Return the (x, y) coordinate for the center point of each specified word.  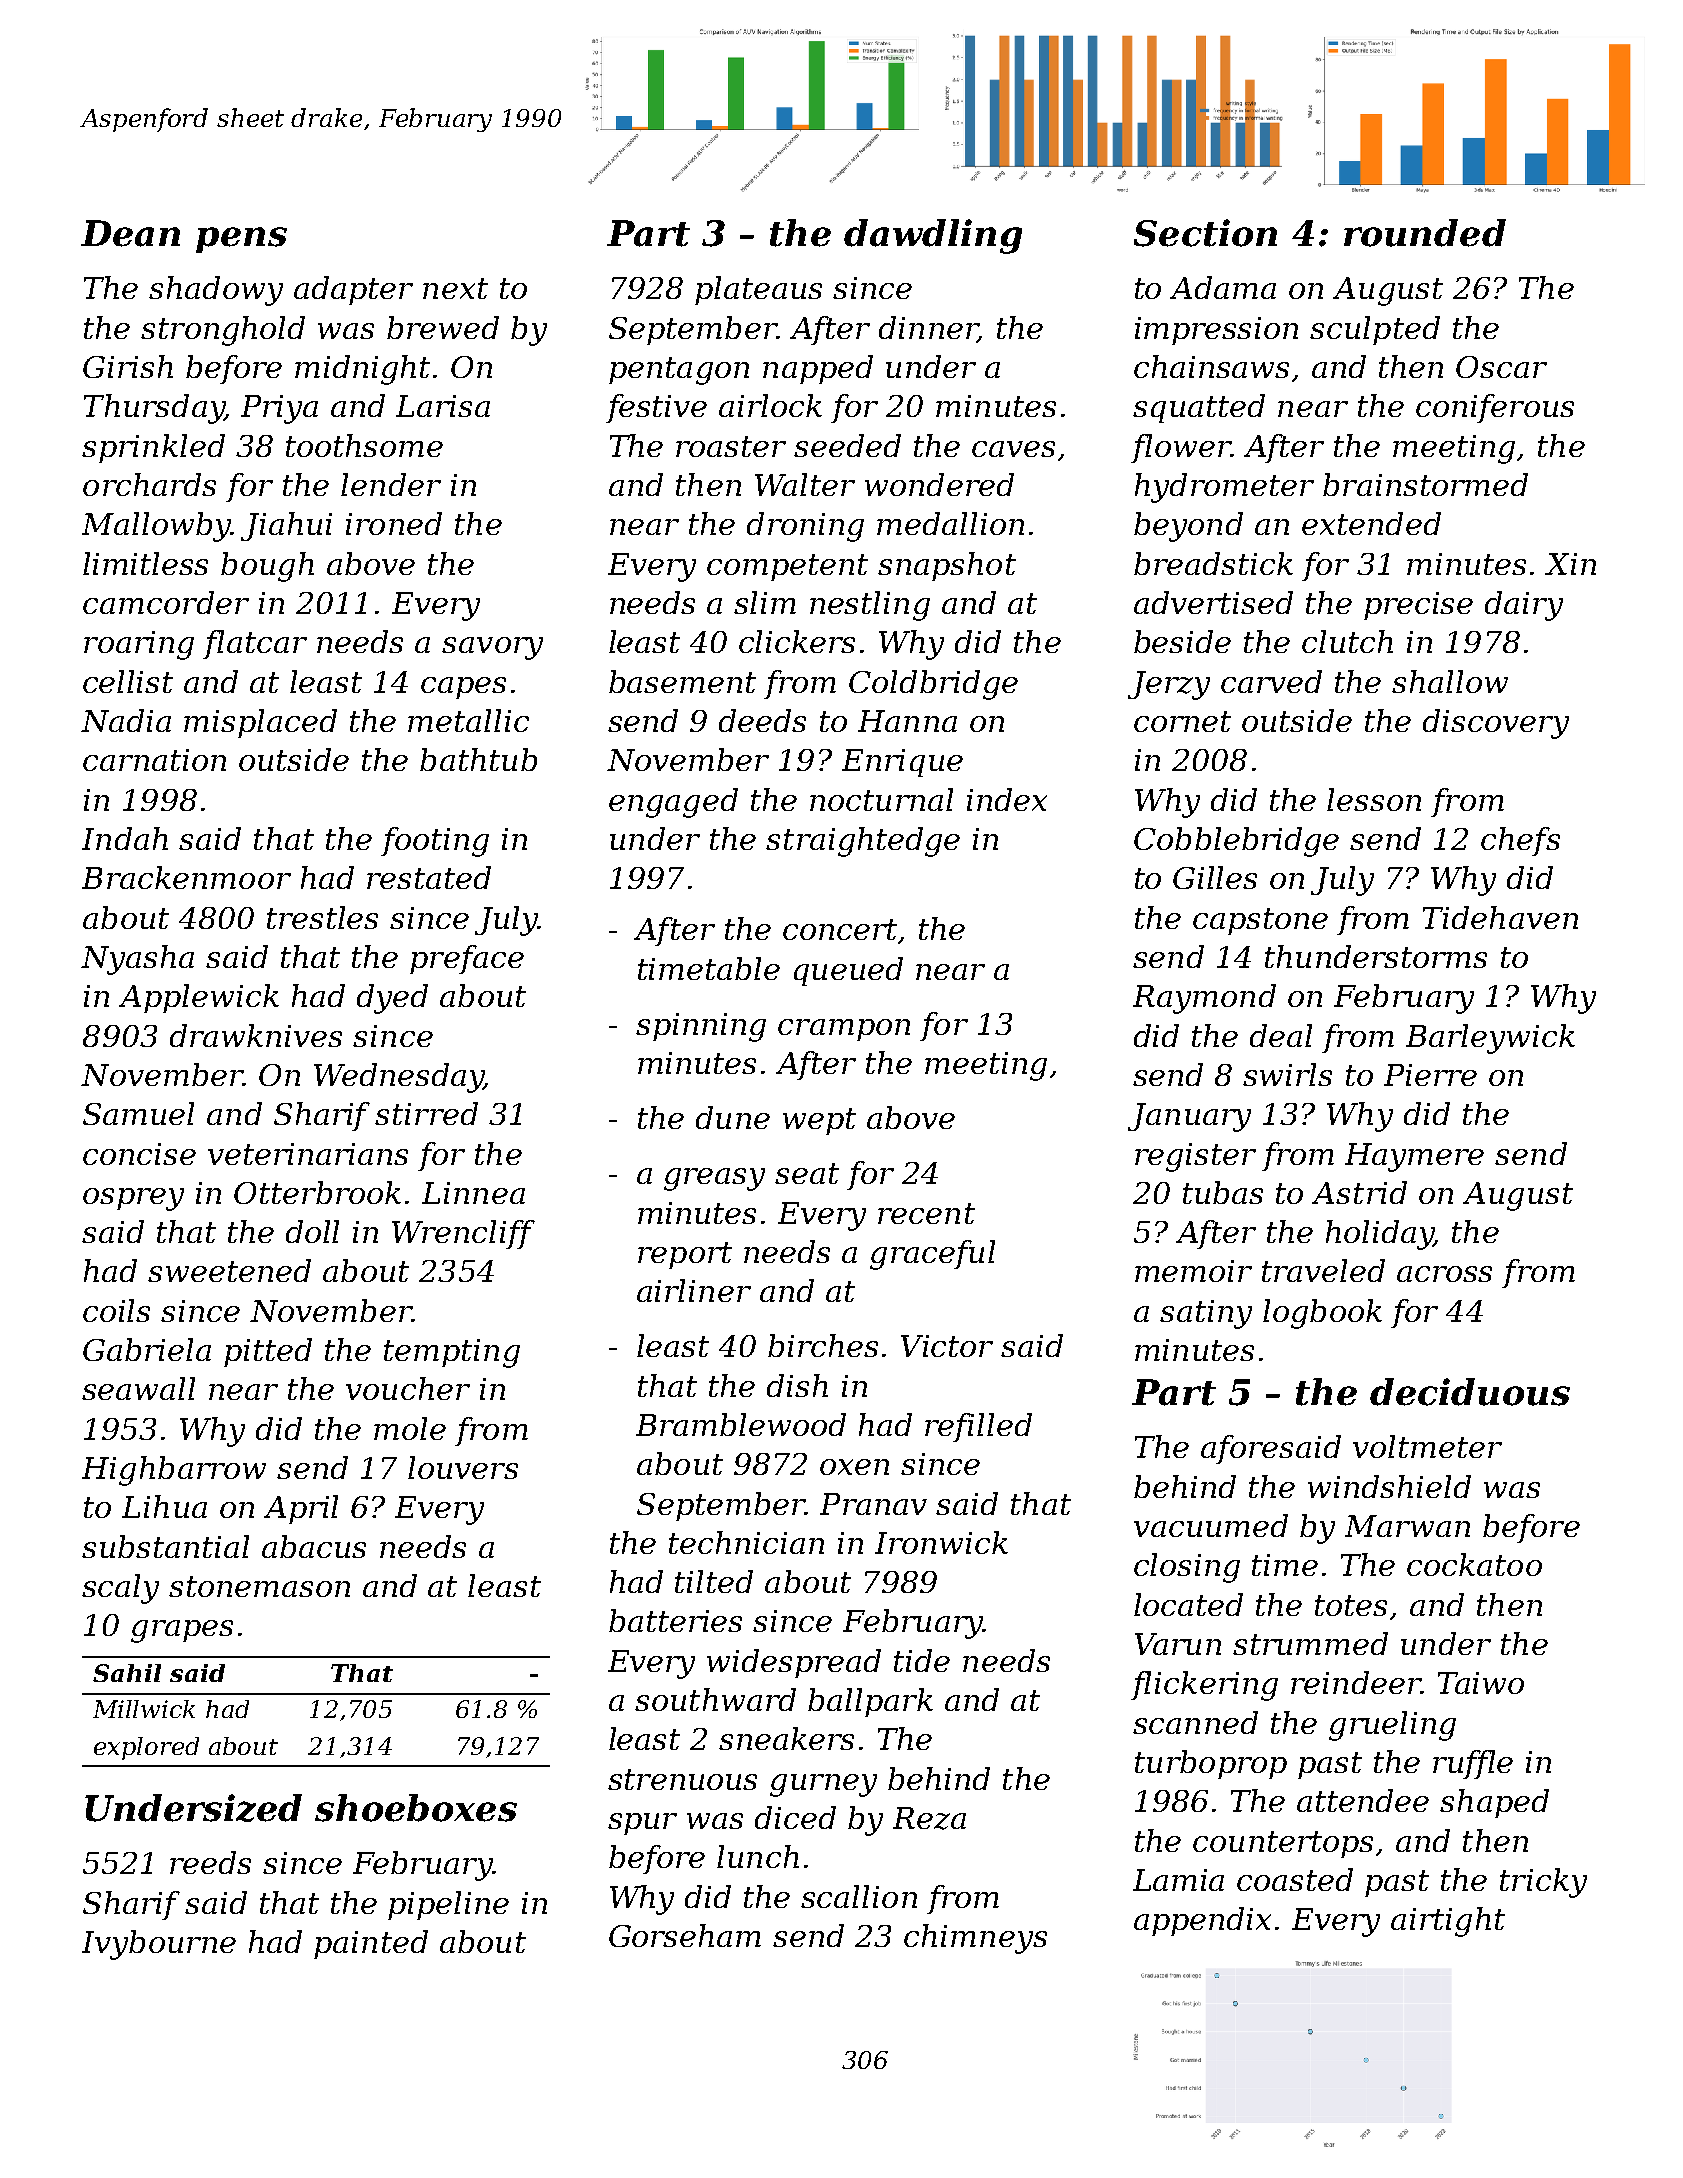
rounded (1425, 233)
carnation (154, 760)
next (455, 288)
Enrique (902, 763)
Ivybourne (159, 1945)
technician (746, 1542)
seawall (138, 1388)
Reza (929, 1818)
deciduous (1470, 1392)
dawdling (933, 236)
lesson (1374, 799)
